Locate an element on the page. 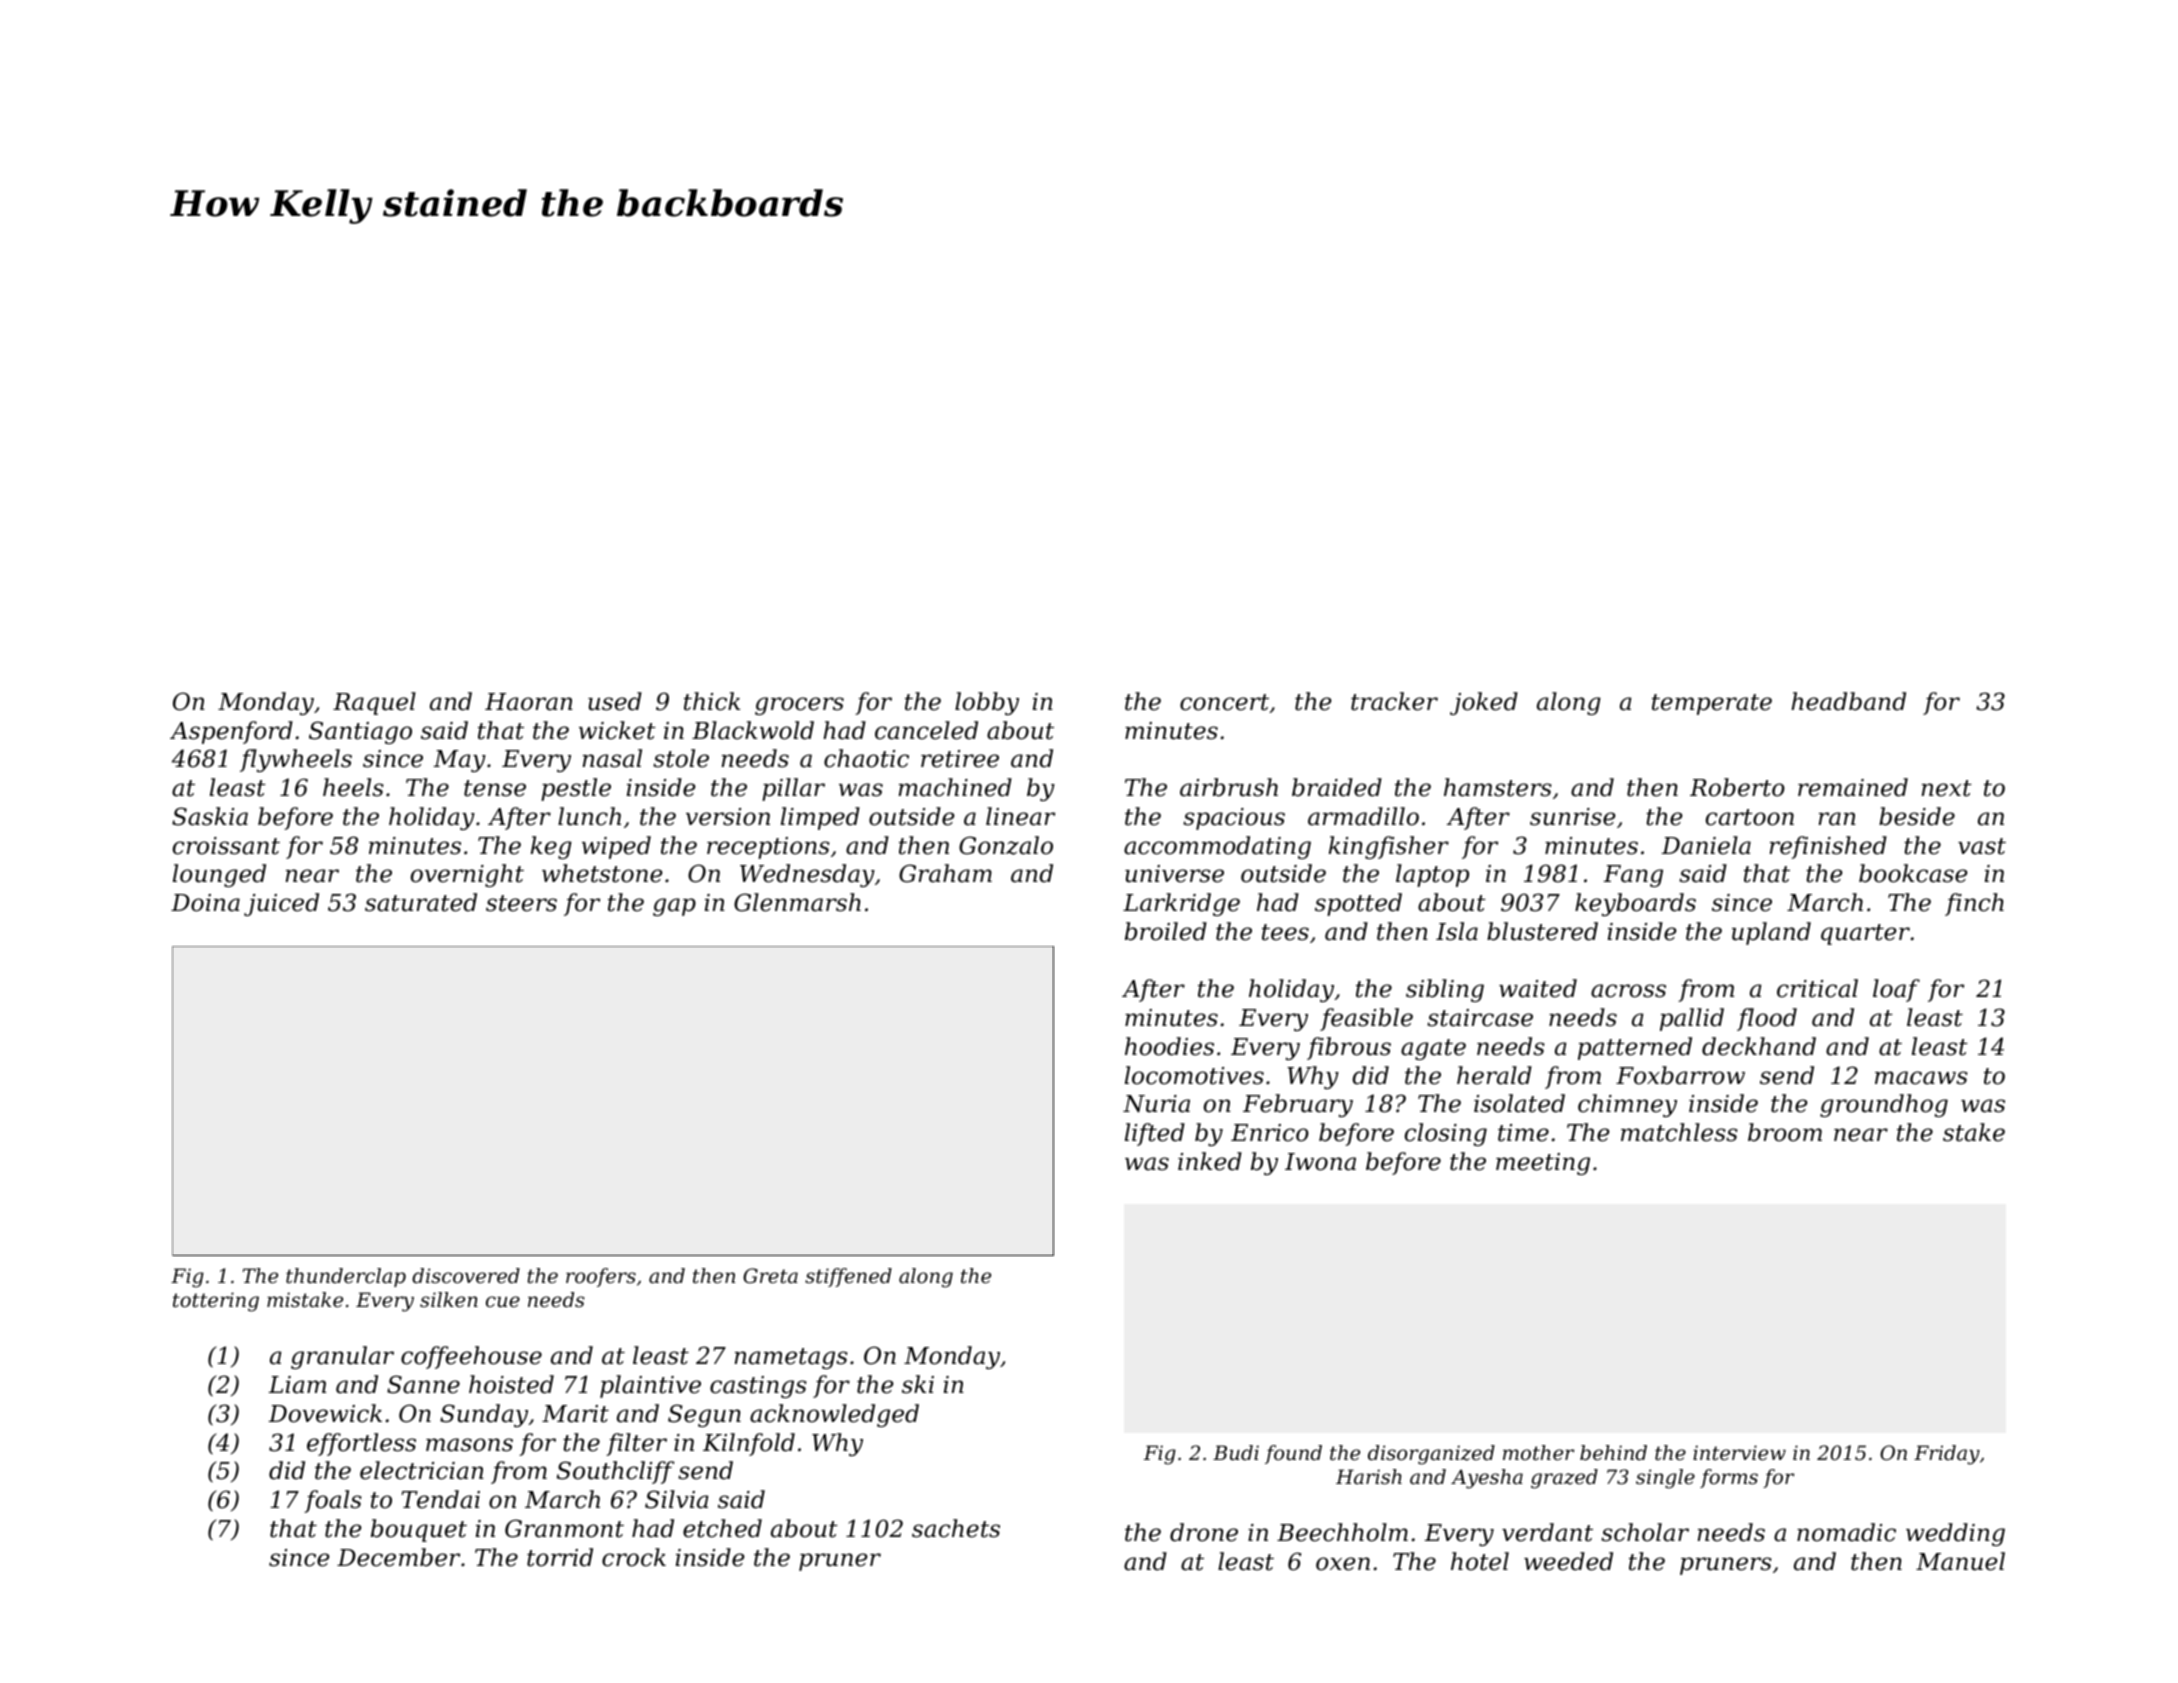 The width and height of the page is (2178, 1683). locomotives is located at coordinates (1194, 1075).
